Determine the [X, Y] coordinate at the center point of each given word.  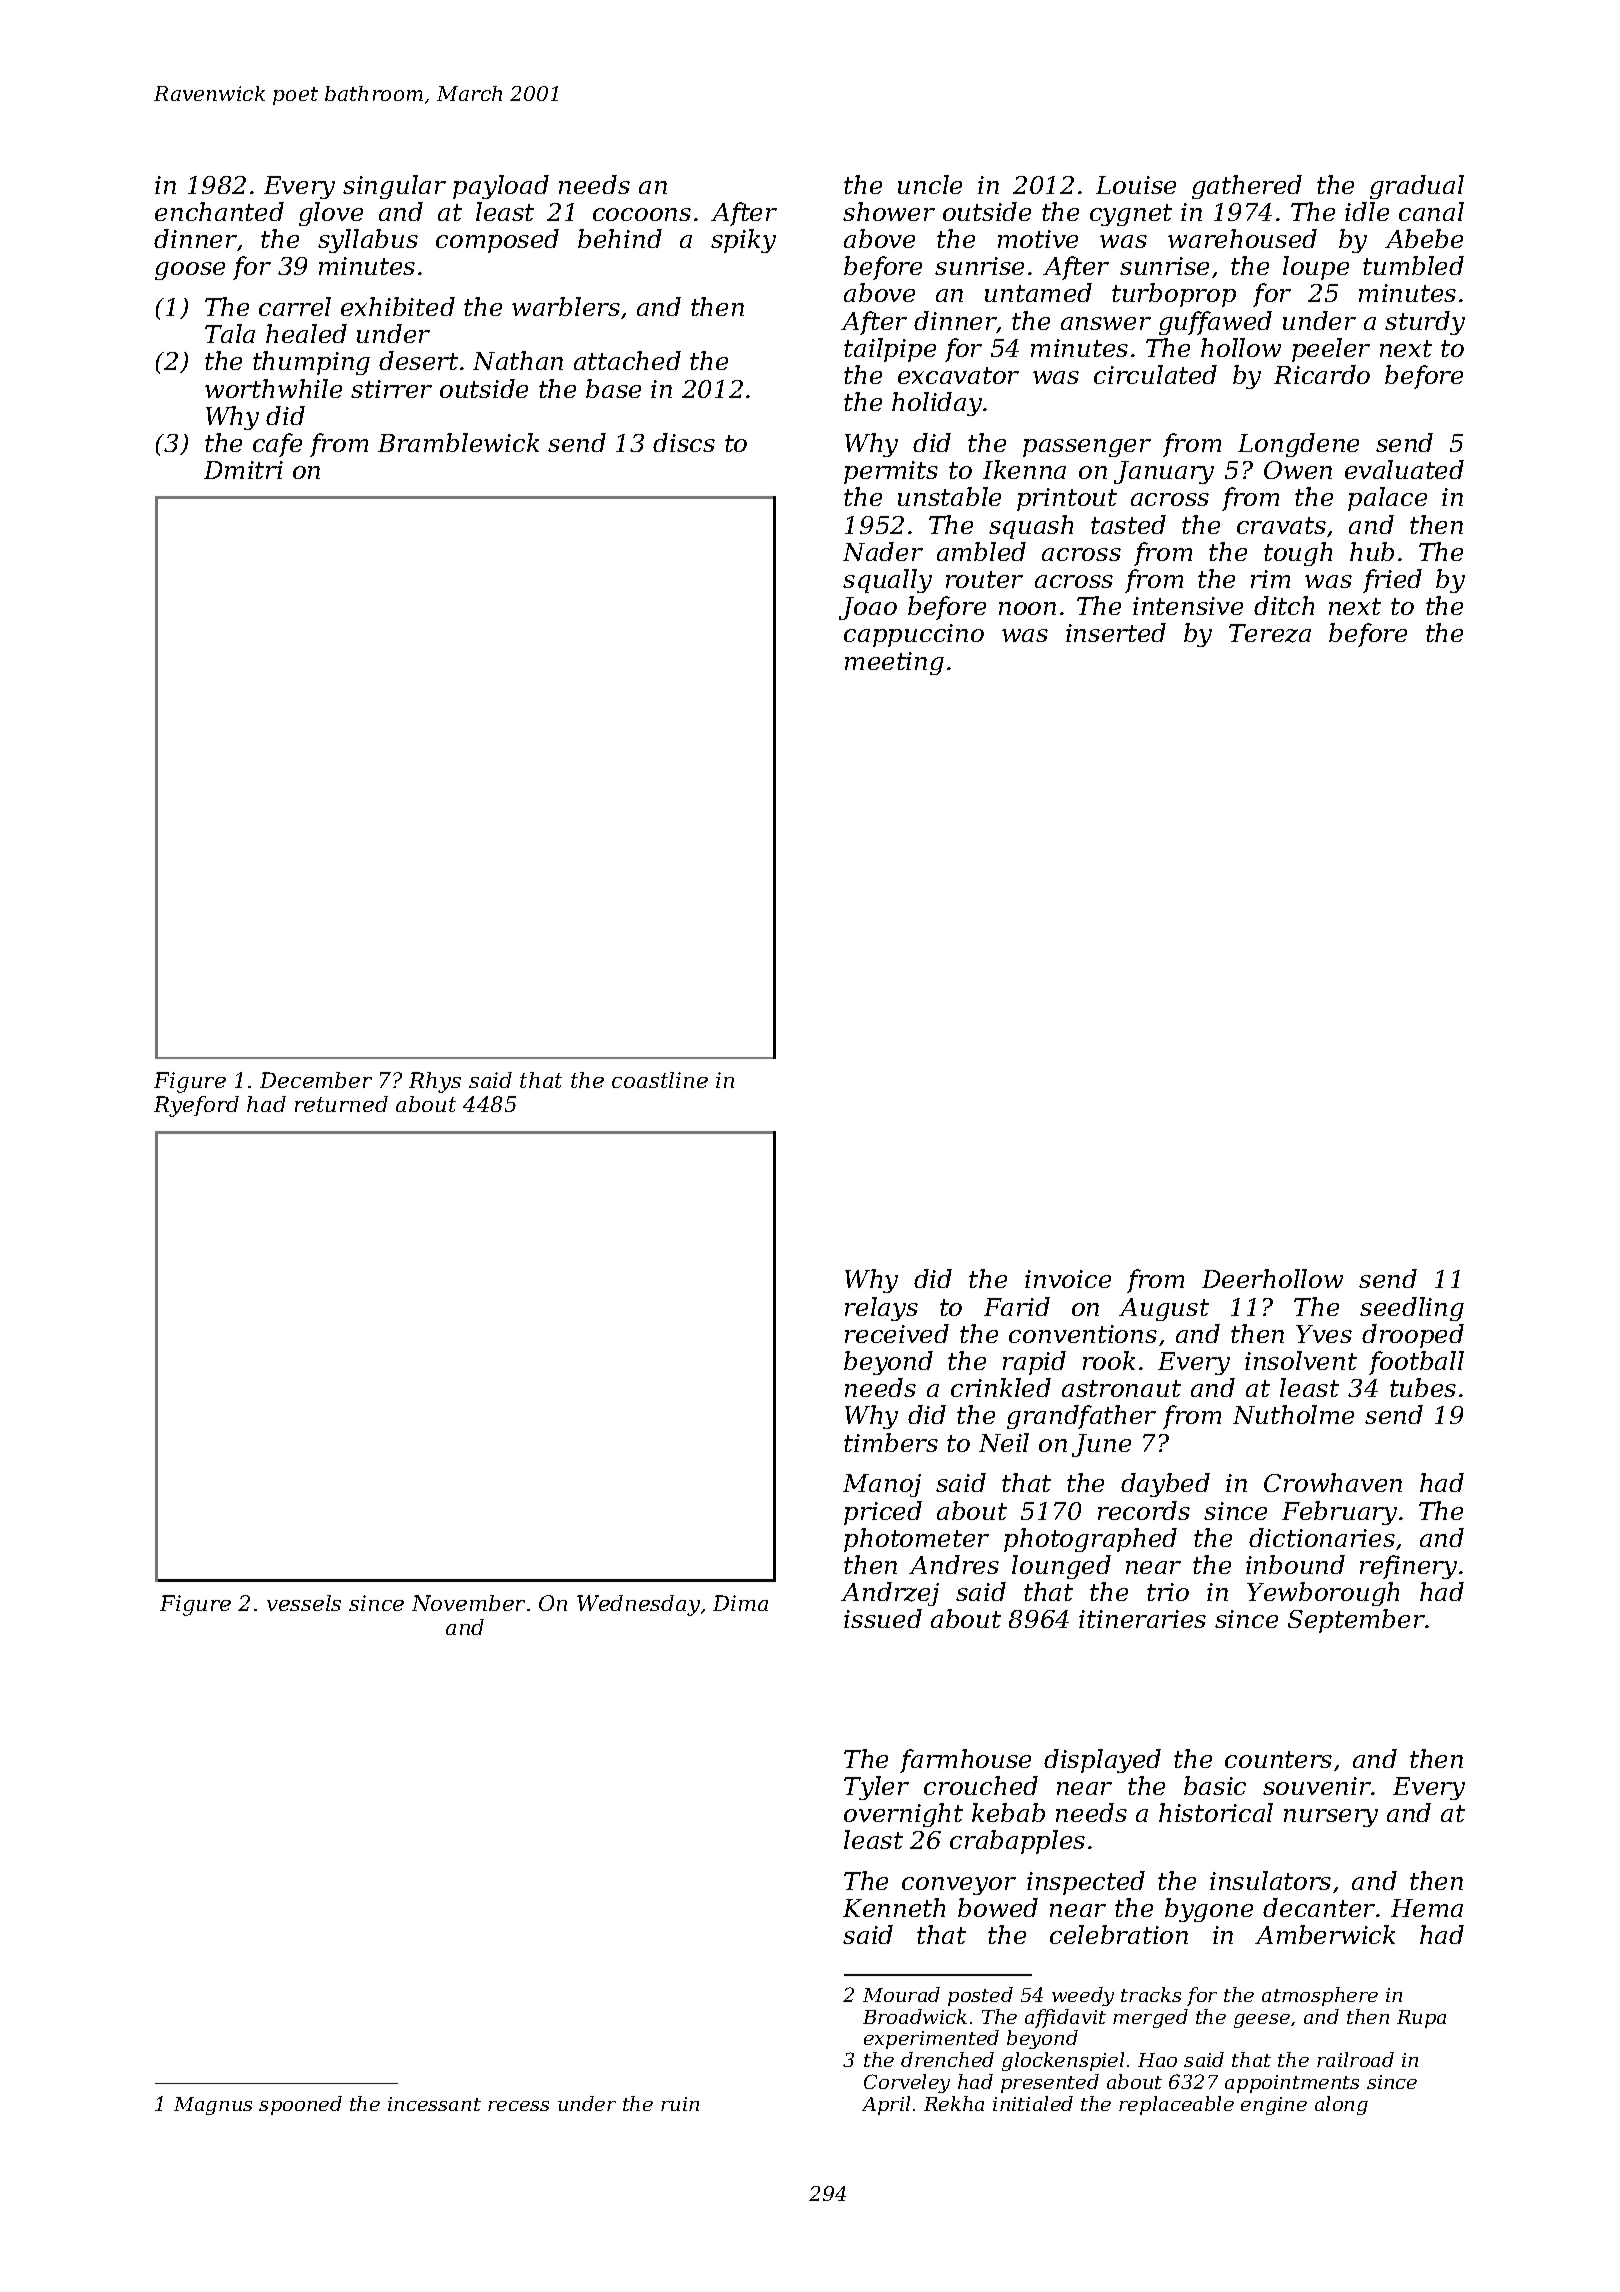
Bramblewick [458, 442]
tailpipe [890, 350]
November [468, 1603]
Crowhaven [1333, 1482]
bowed [998, 1907]
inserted [1116, 632]
